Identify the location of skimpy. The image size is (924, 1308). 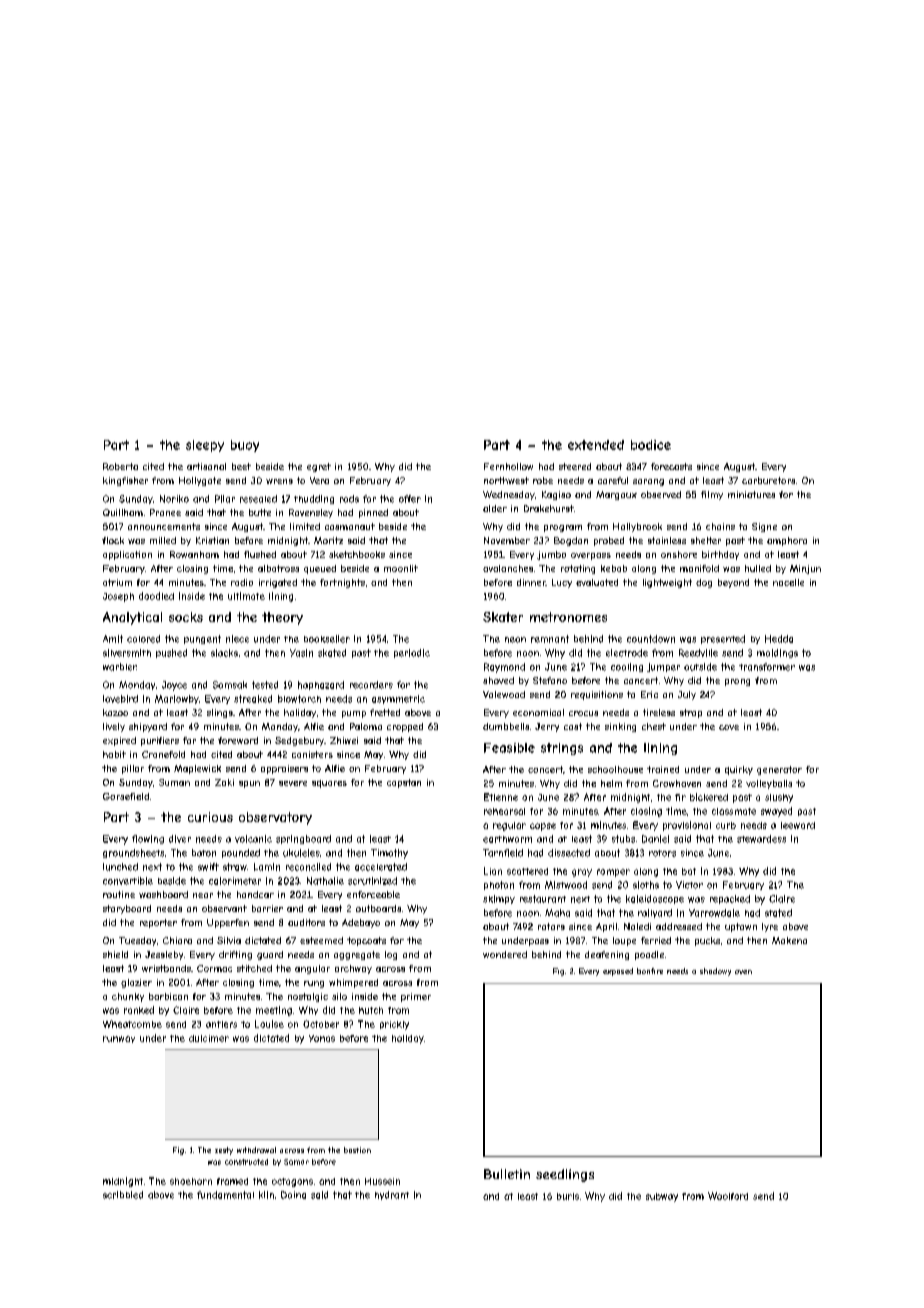
(499, 899).
